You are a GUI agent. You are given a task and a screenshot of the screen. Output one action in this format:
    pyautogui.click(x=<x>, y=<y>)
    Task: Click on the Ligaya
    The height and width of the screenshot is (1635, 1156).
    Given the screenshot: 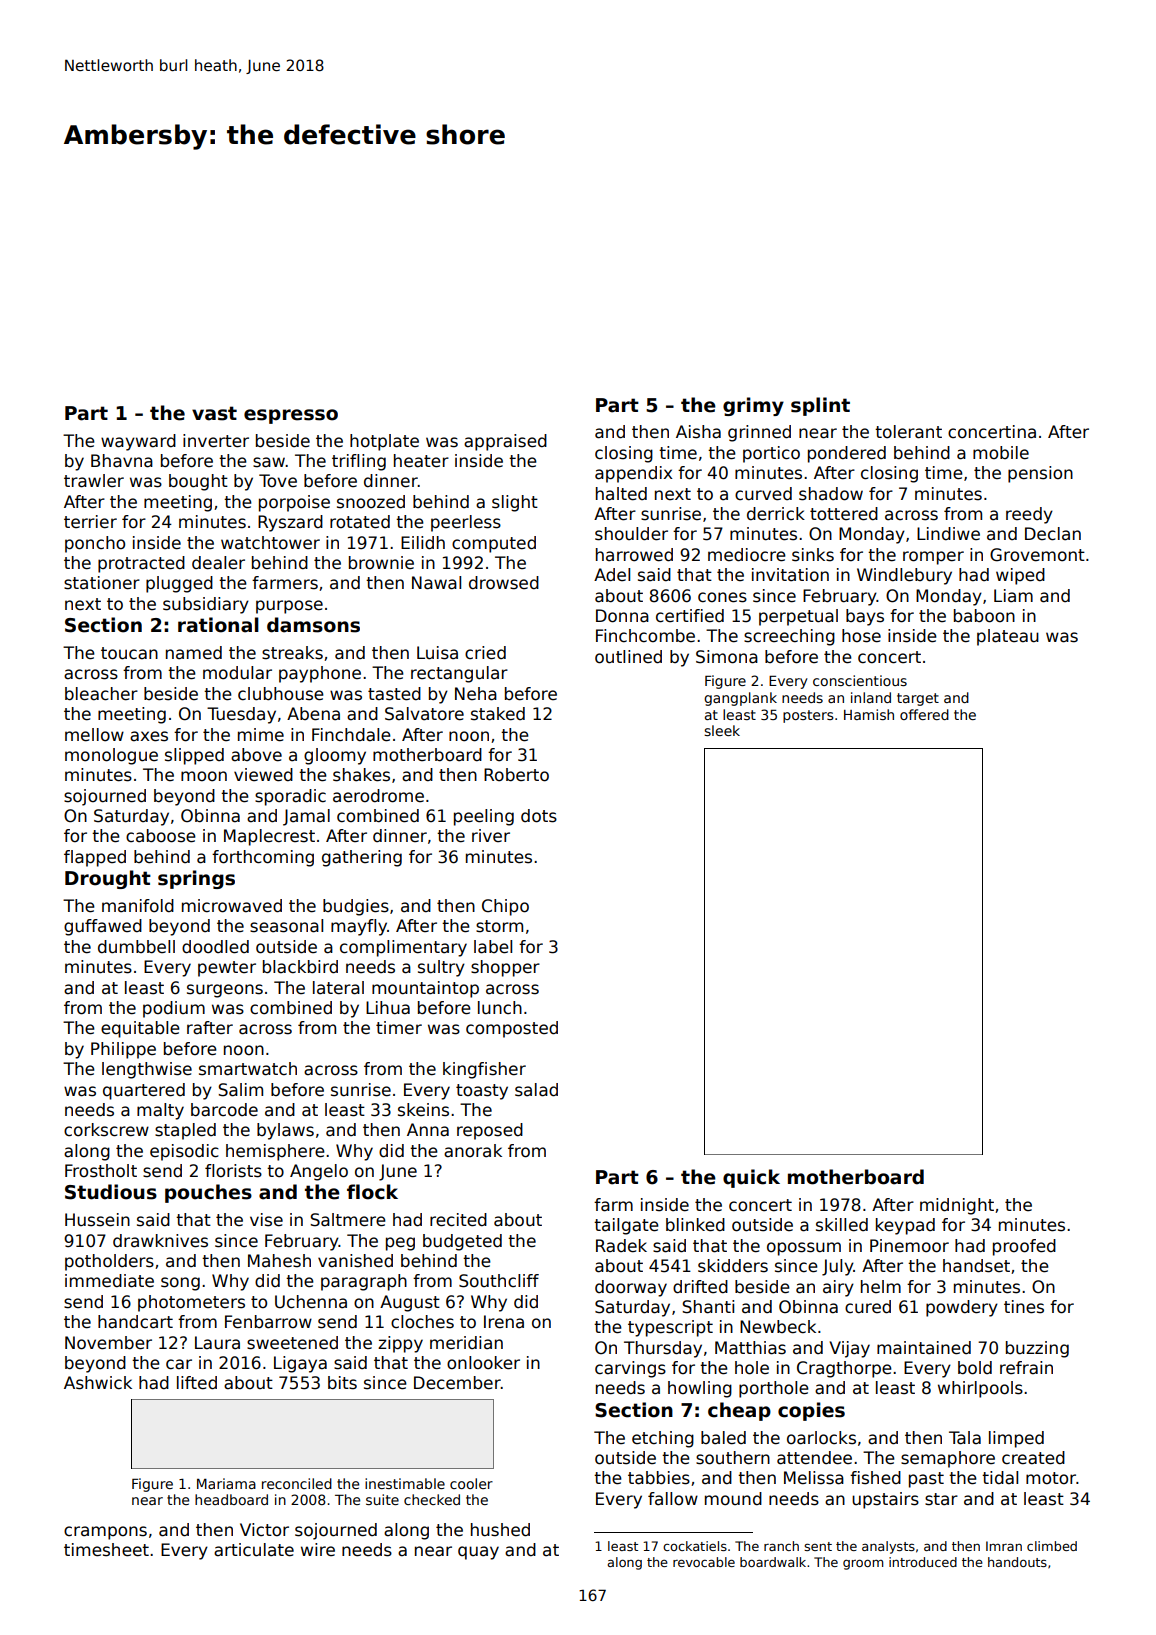 What is the action you would take?
    pyautogui.click(x=300, y=1364)
